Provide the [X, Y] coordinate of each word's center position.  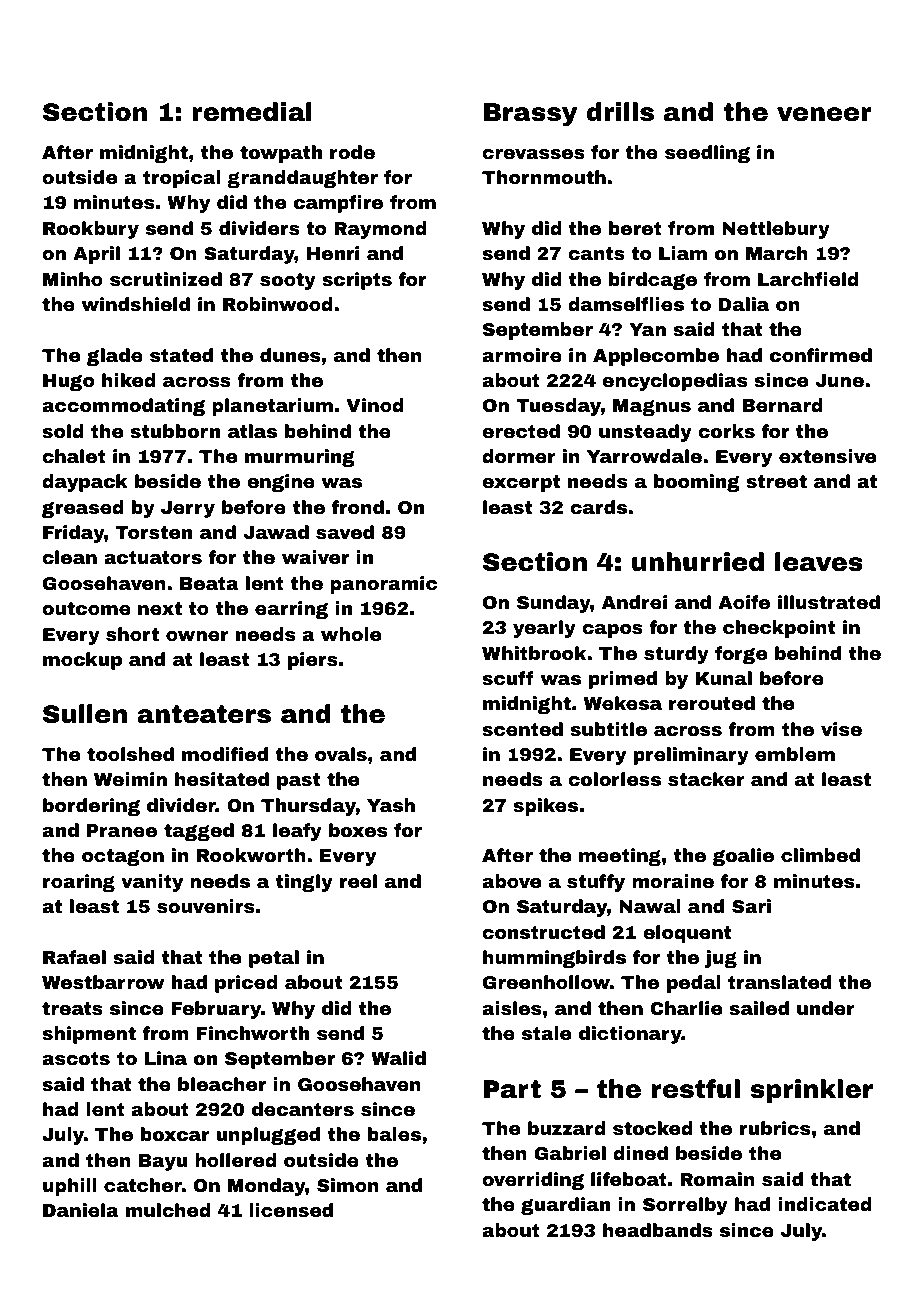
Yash [391, 805]
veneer [824, 114]
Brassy [530, 115]
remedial [252, 112]
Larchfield [808, 279]
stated [181, 355]
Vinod [375, 405]
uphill [70, 1187]
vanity [152, 883]
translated [779, 982]
